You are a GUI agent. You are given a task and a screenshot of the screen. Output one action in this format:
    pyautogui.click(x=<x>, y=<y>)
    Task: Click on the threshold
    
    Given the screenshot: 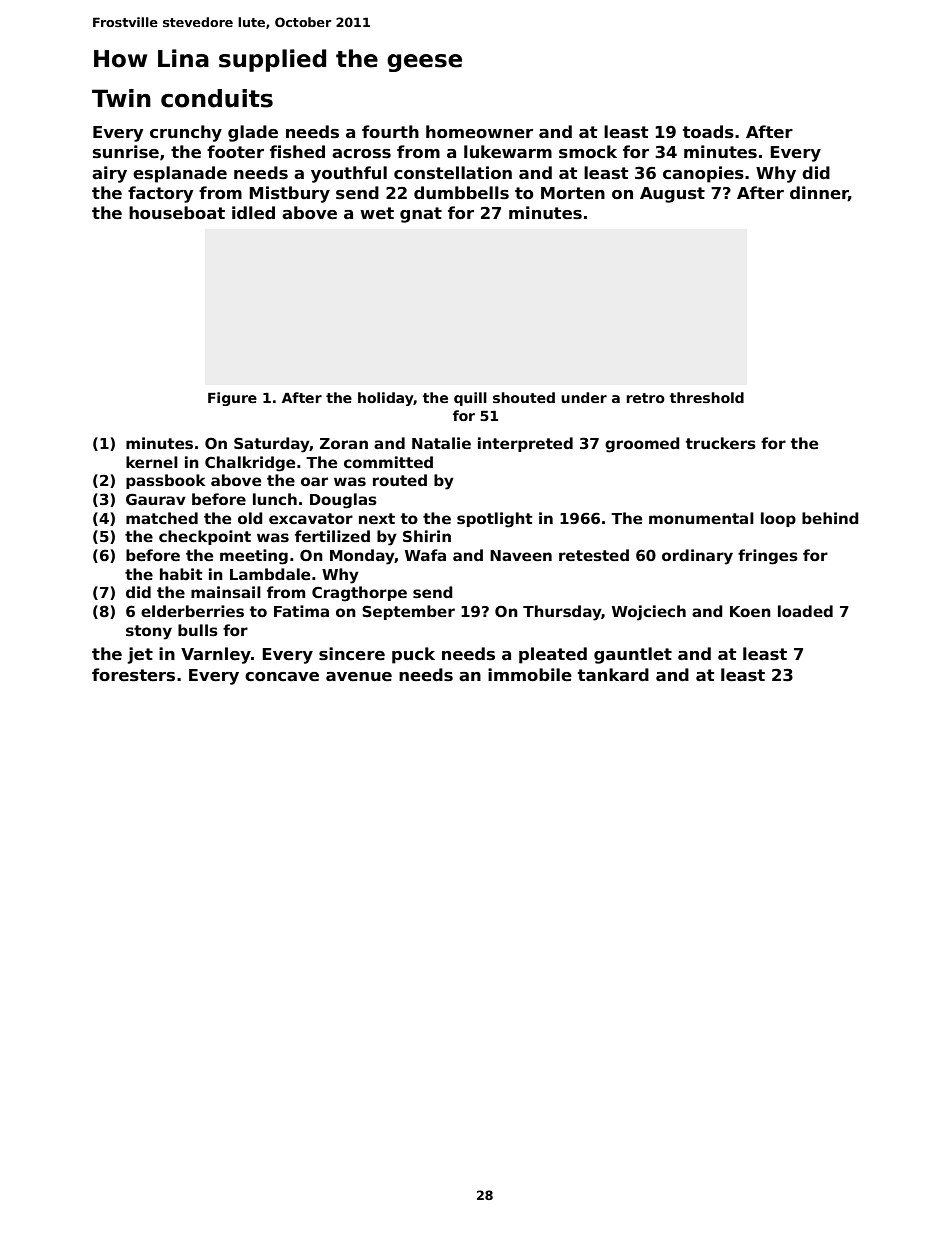 What is the action you would take?
    pyautogui.click(x=707, y=397)
